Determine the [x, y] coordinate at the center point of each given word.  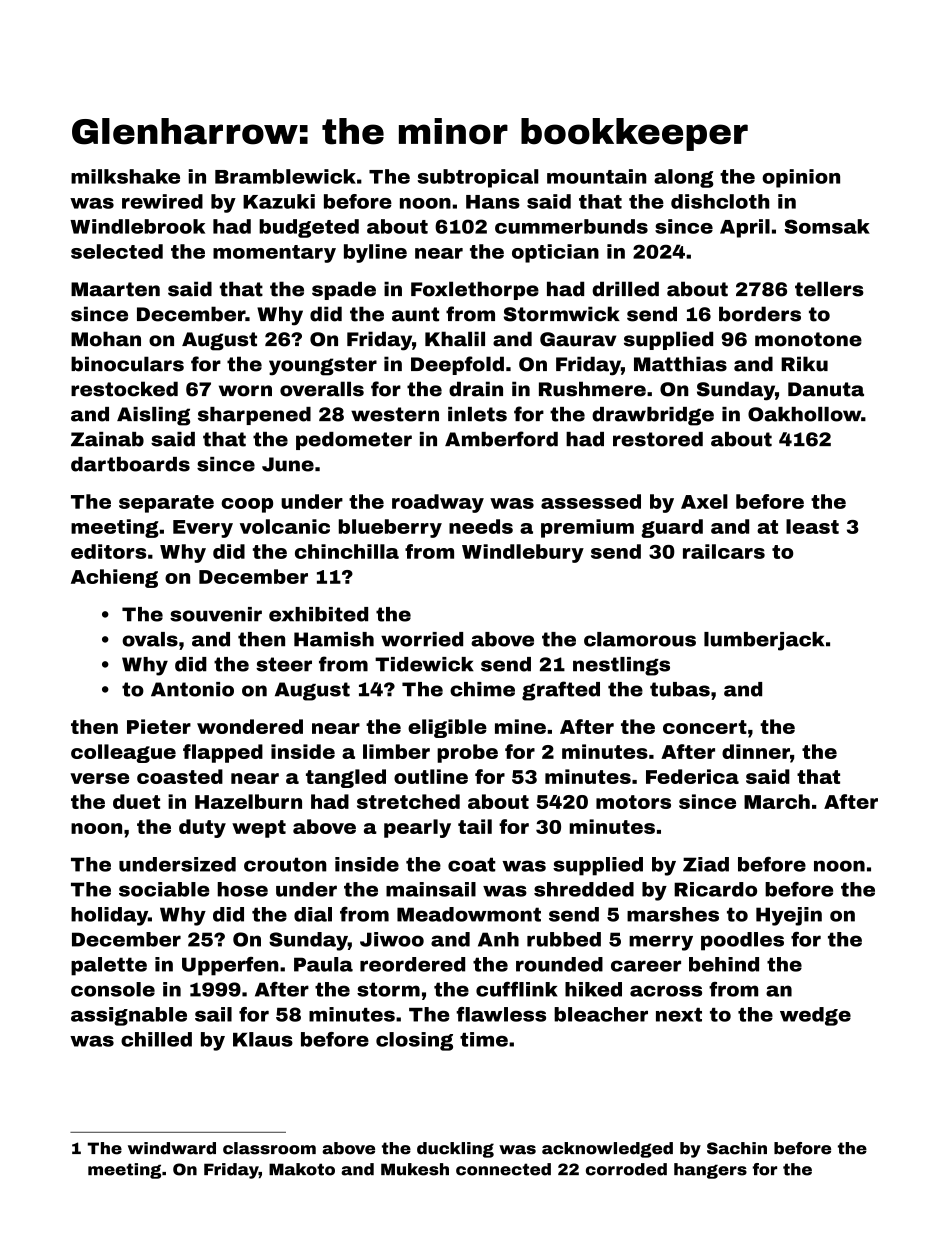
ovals [150, 639]
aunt [415, 314]
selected [117, 251]
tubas [680, 689]
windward [172, 1148]
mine [520, 726]
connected [503, 1169]
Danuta [826, 389]
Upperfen [230, 966]
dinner [756, 751]
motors [633, 802]
